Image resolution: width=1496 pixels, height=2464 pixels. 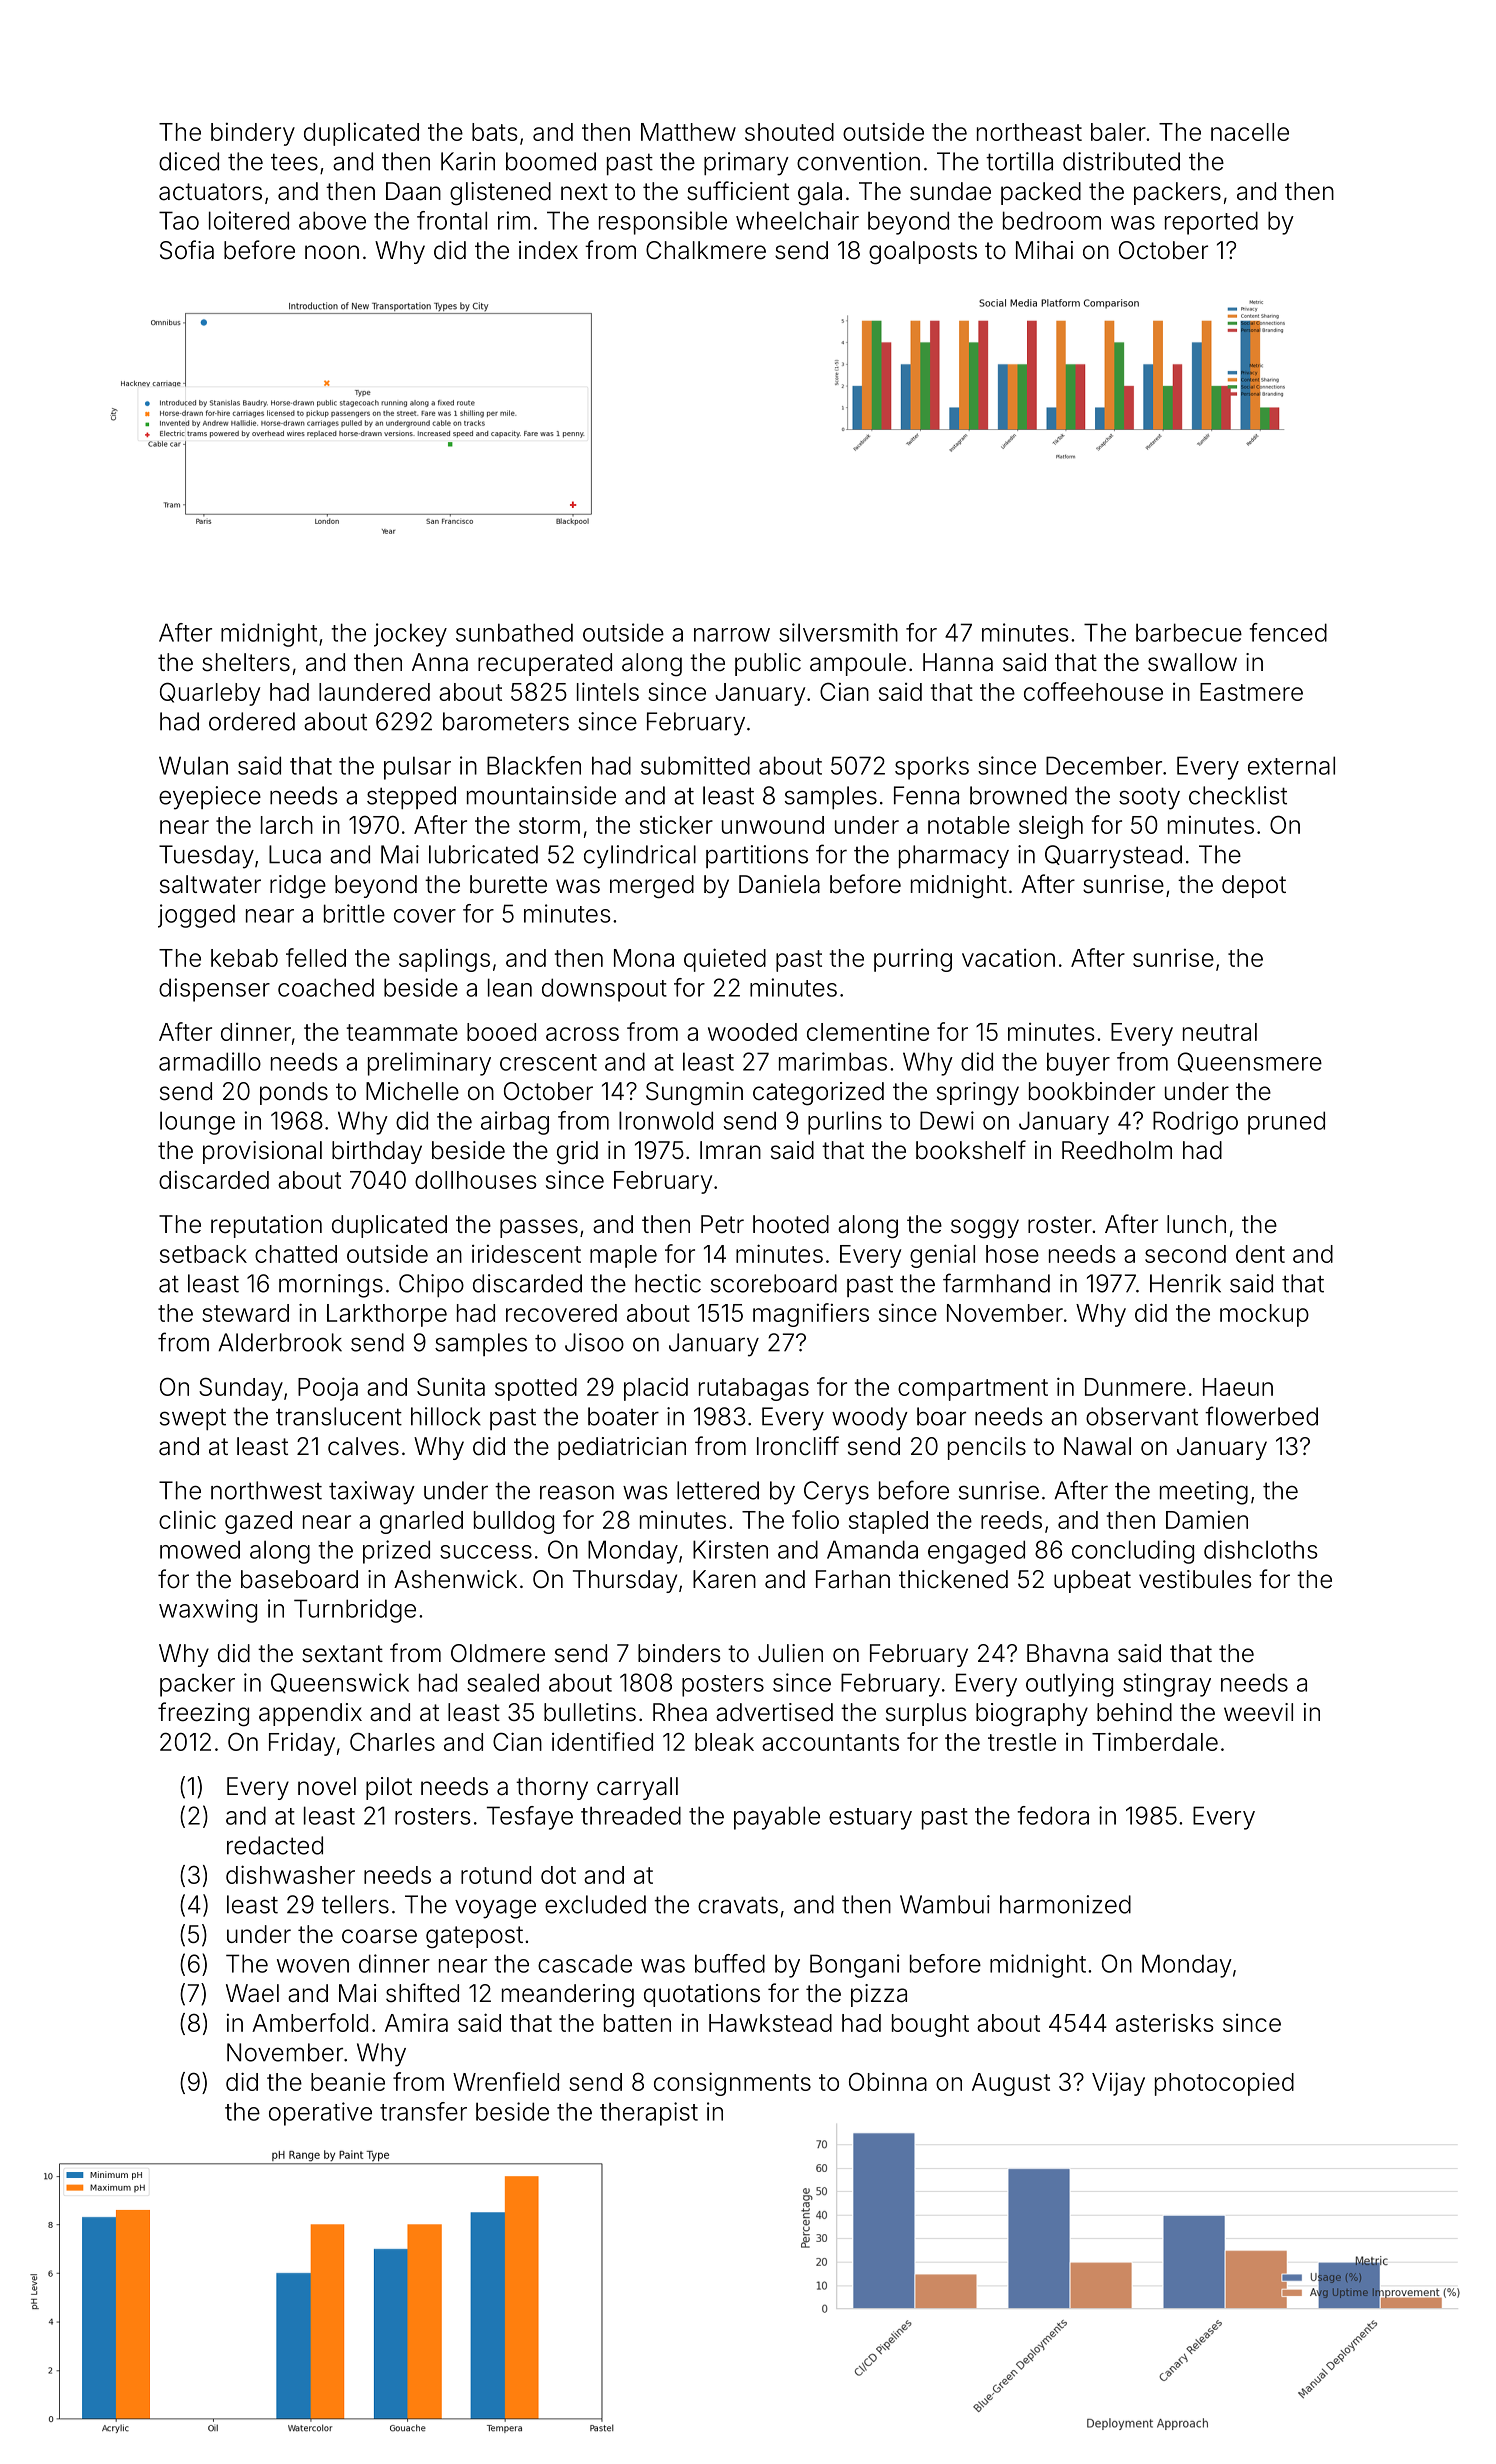 What do you see at coordinates (688, 132) in the screenshot?
I see `Matthew` at bounding box center [688, 132].
